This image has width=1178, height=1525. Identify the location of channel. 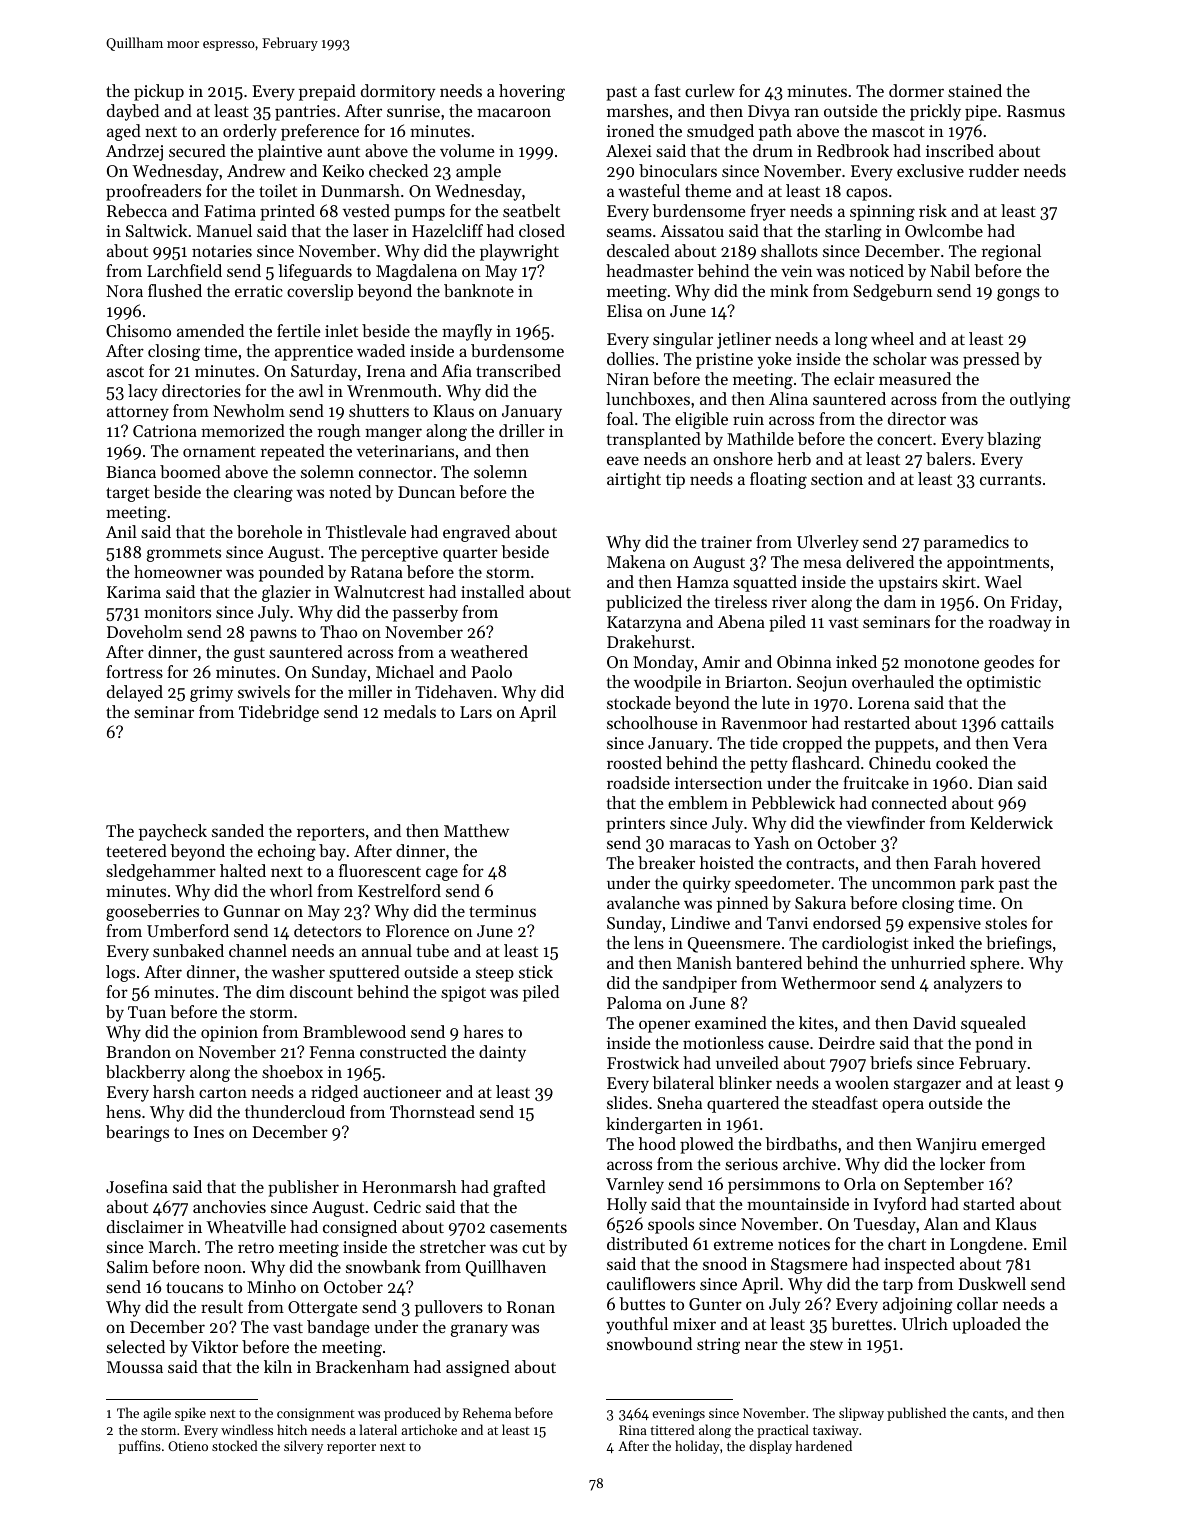
(258, 950).
